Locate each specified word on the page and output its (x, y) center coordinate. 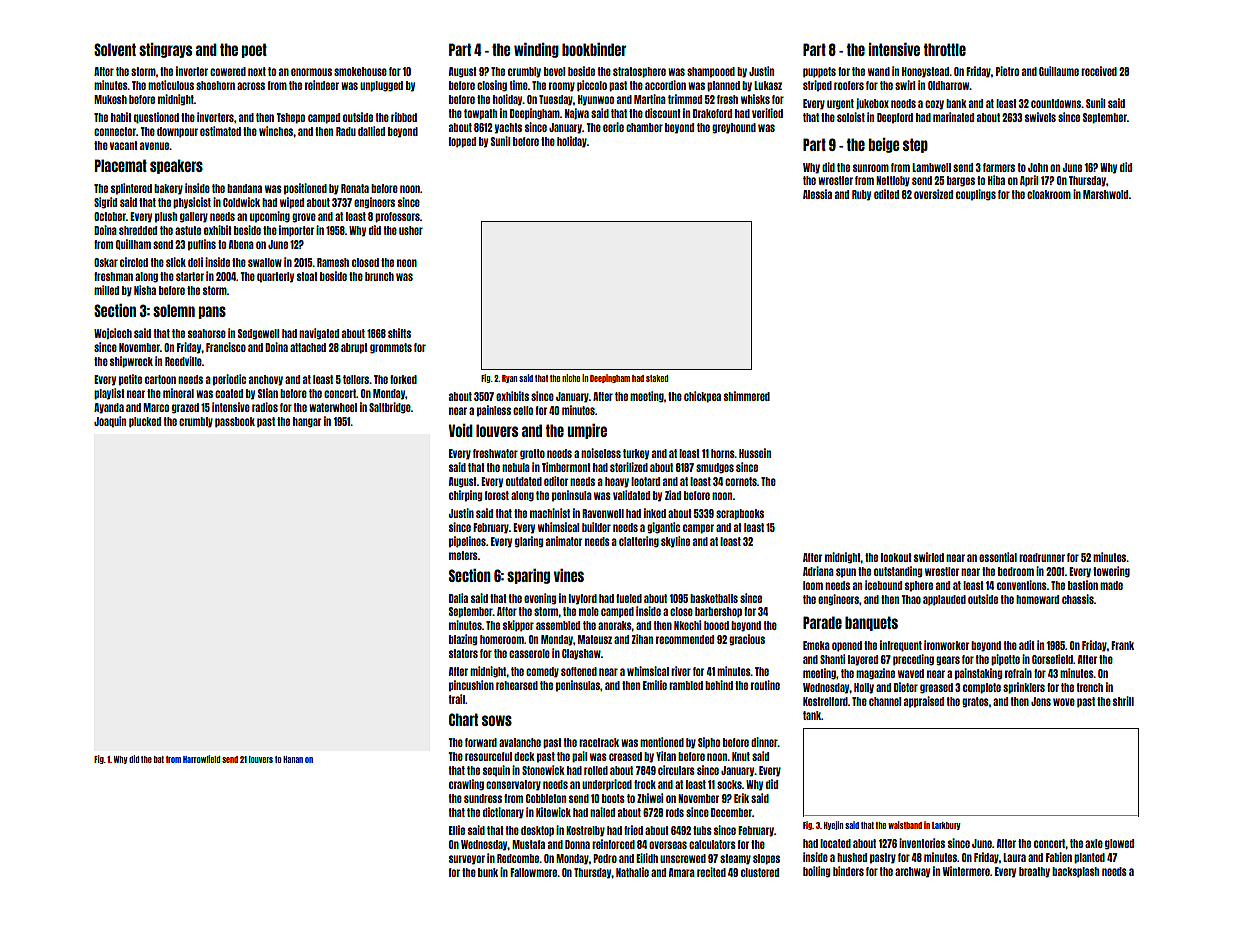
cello (523, 410)
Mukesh (110, 99)
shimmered (747, 396)
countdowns (1056, 103)
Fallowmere (533, 872)
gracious (747, 640)
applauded (944, 600)
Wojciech (113, 333)
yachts (508, 128)
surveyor (467, 860)
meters (463, 555)
